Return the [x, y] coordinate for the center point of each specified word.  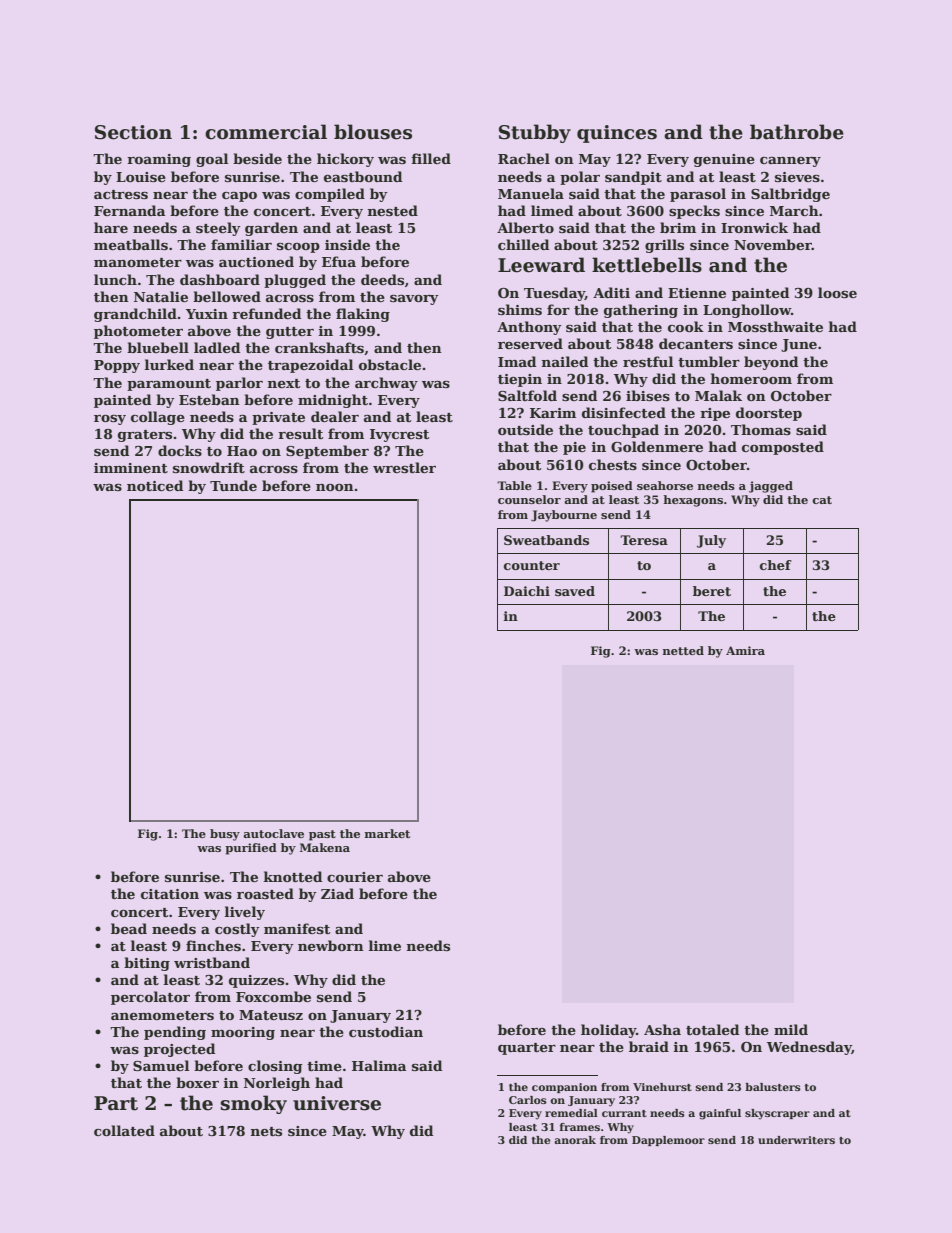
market [387, 833]
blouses [373, 132]
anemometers [162, 1015]
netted [683, 650]
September [327, 452]
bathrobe [797, 132]
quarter [527, 1049]
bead [129, 928]
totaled [712, 1029]
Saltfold [527, 395]
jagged [771, 487]
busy [225, 835]
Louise [141, 177]
